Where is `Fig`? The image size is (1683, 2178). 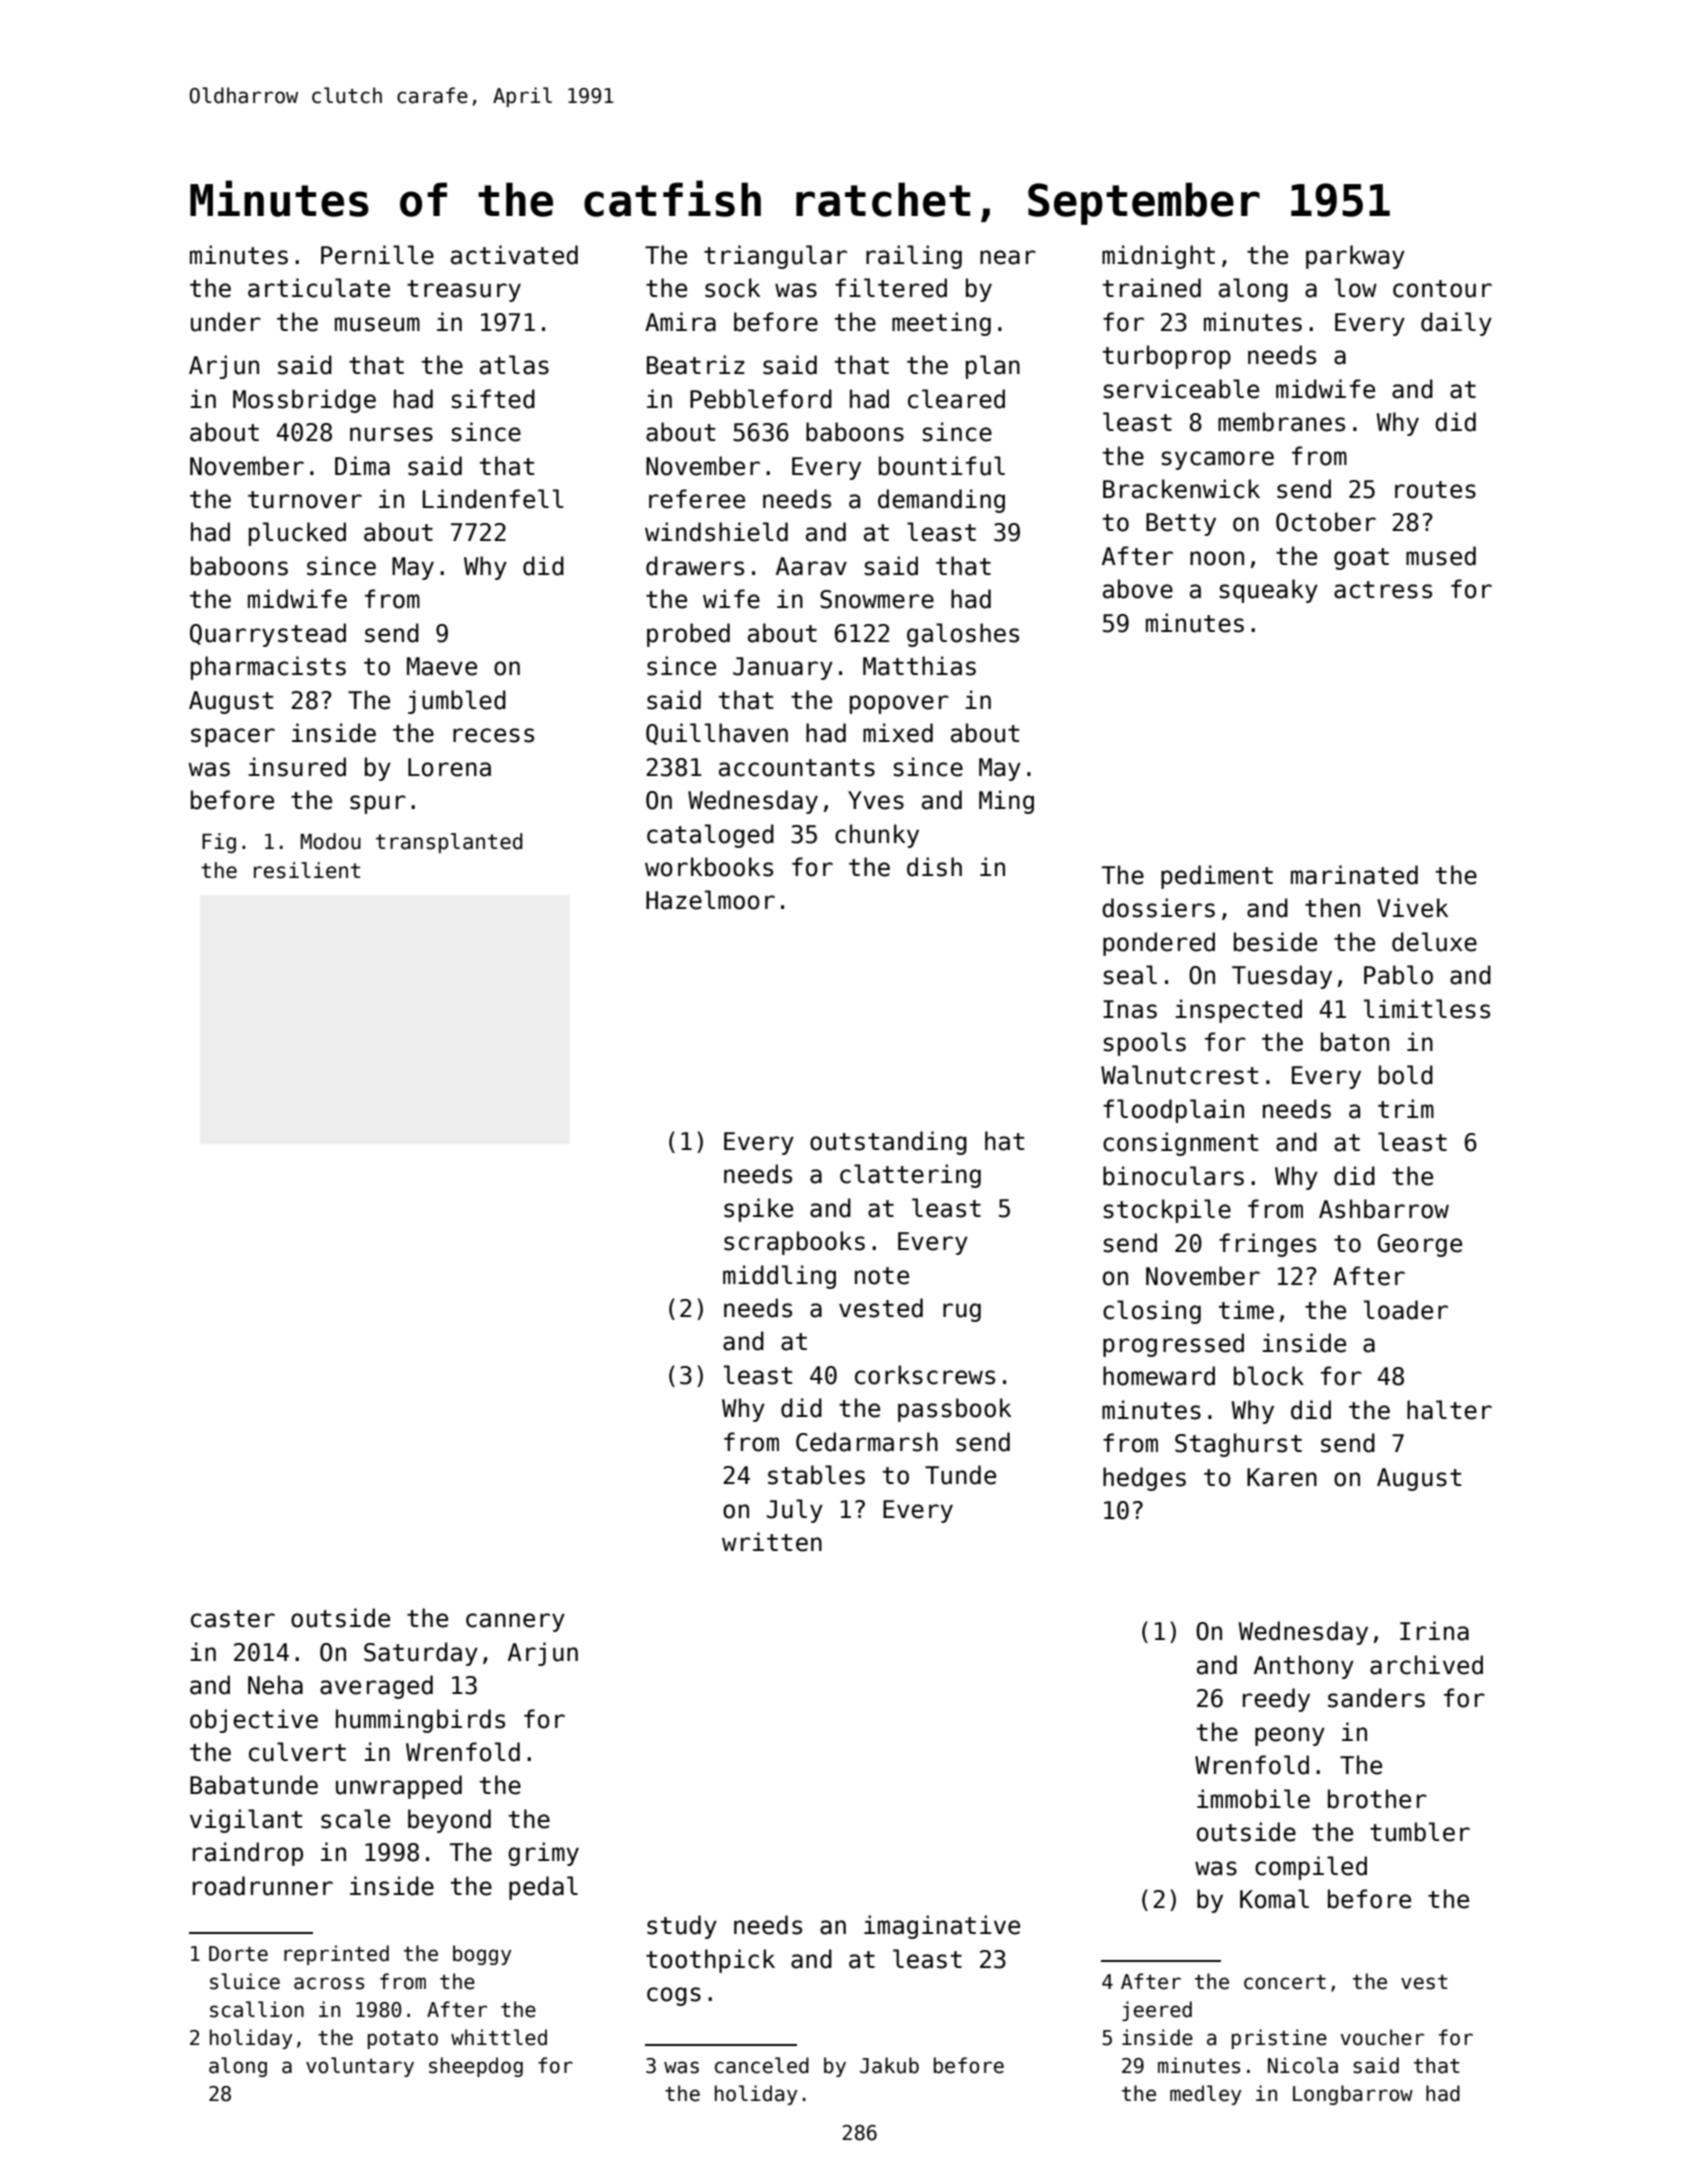 Fig is located at coordinates (219, 843).
